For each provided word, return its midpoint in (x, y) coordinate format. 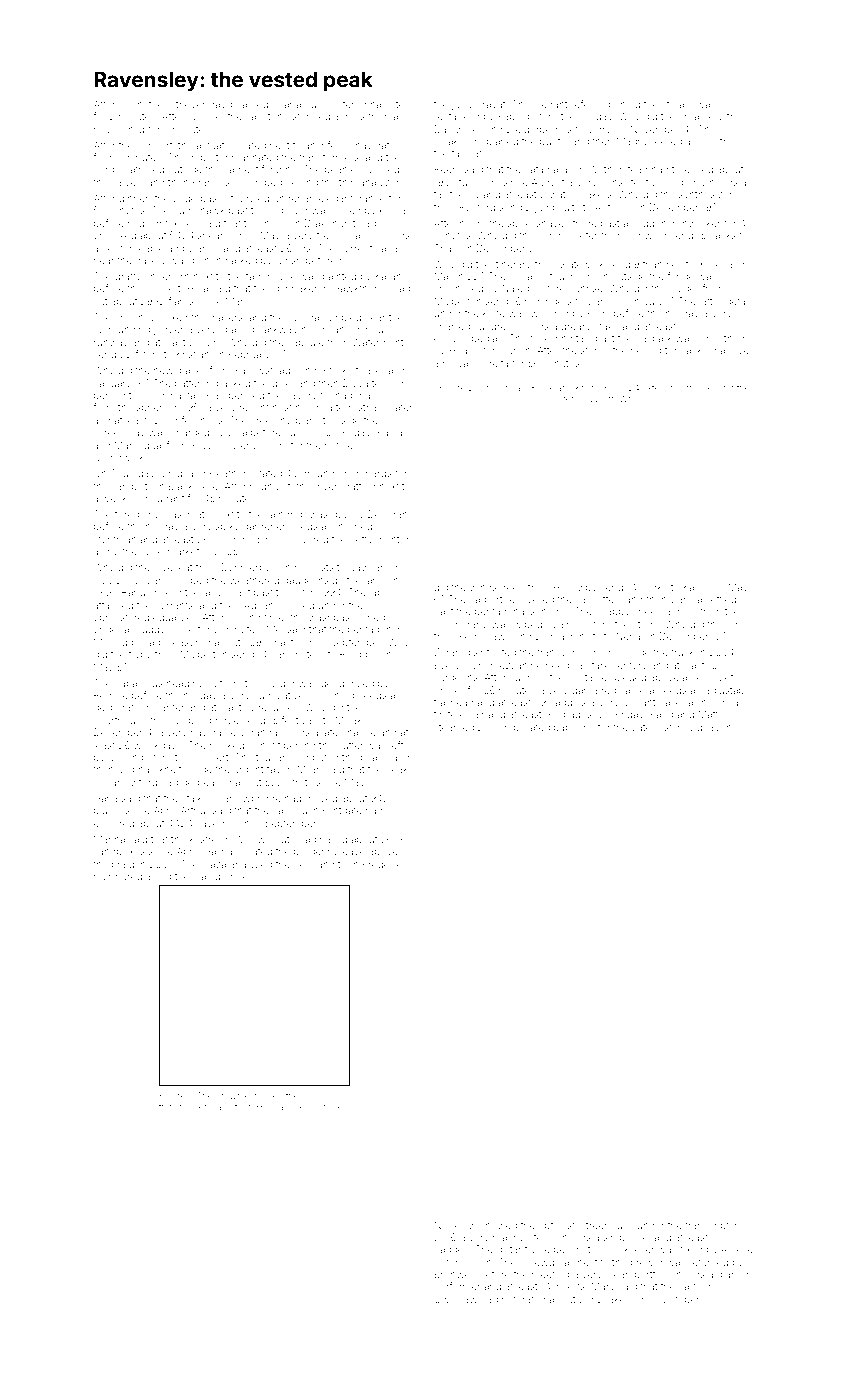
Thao (446, 248)
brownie (232, 1095)
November (655, 129)
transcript (707, 1226)
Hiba (197, 288)
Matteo (714, 714)
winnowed (492, 1225)
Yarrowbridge (249, 799)
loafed (252, 145)
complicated (521, 728)
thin (347, 182)
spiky (227, 527)
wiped (528, 625)
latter (711, 301)
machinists (575, 636)
